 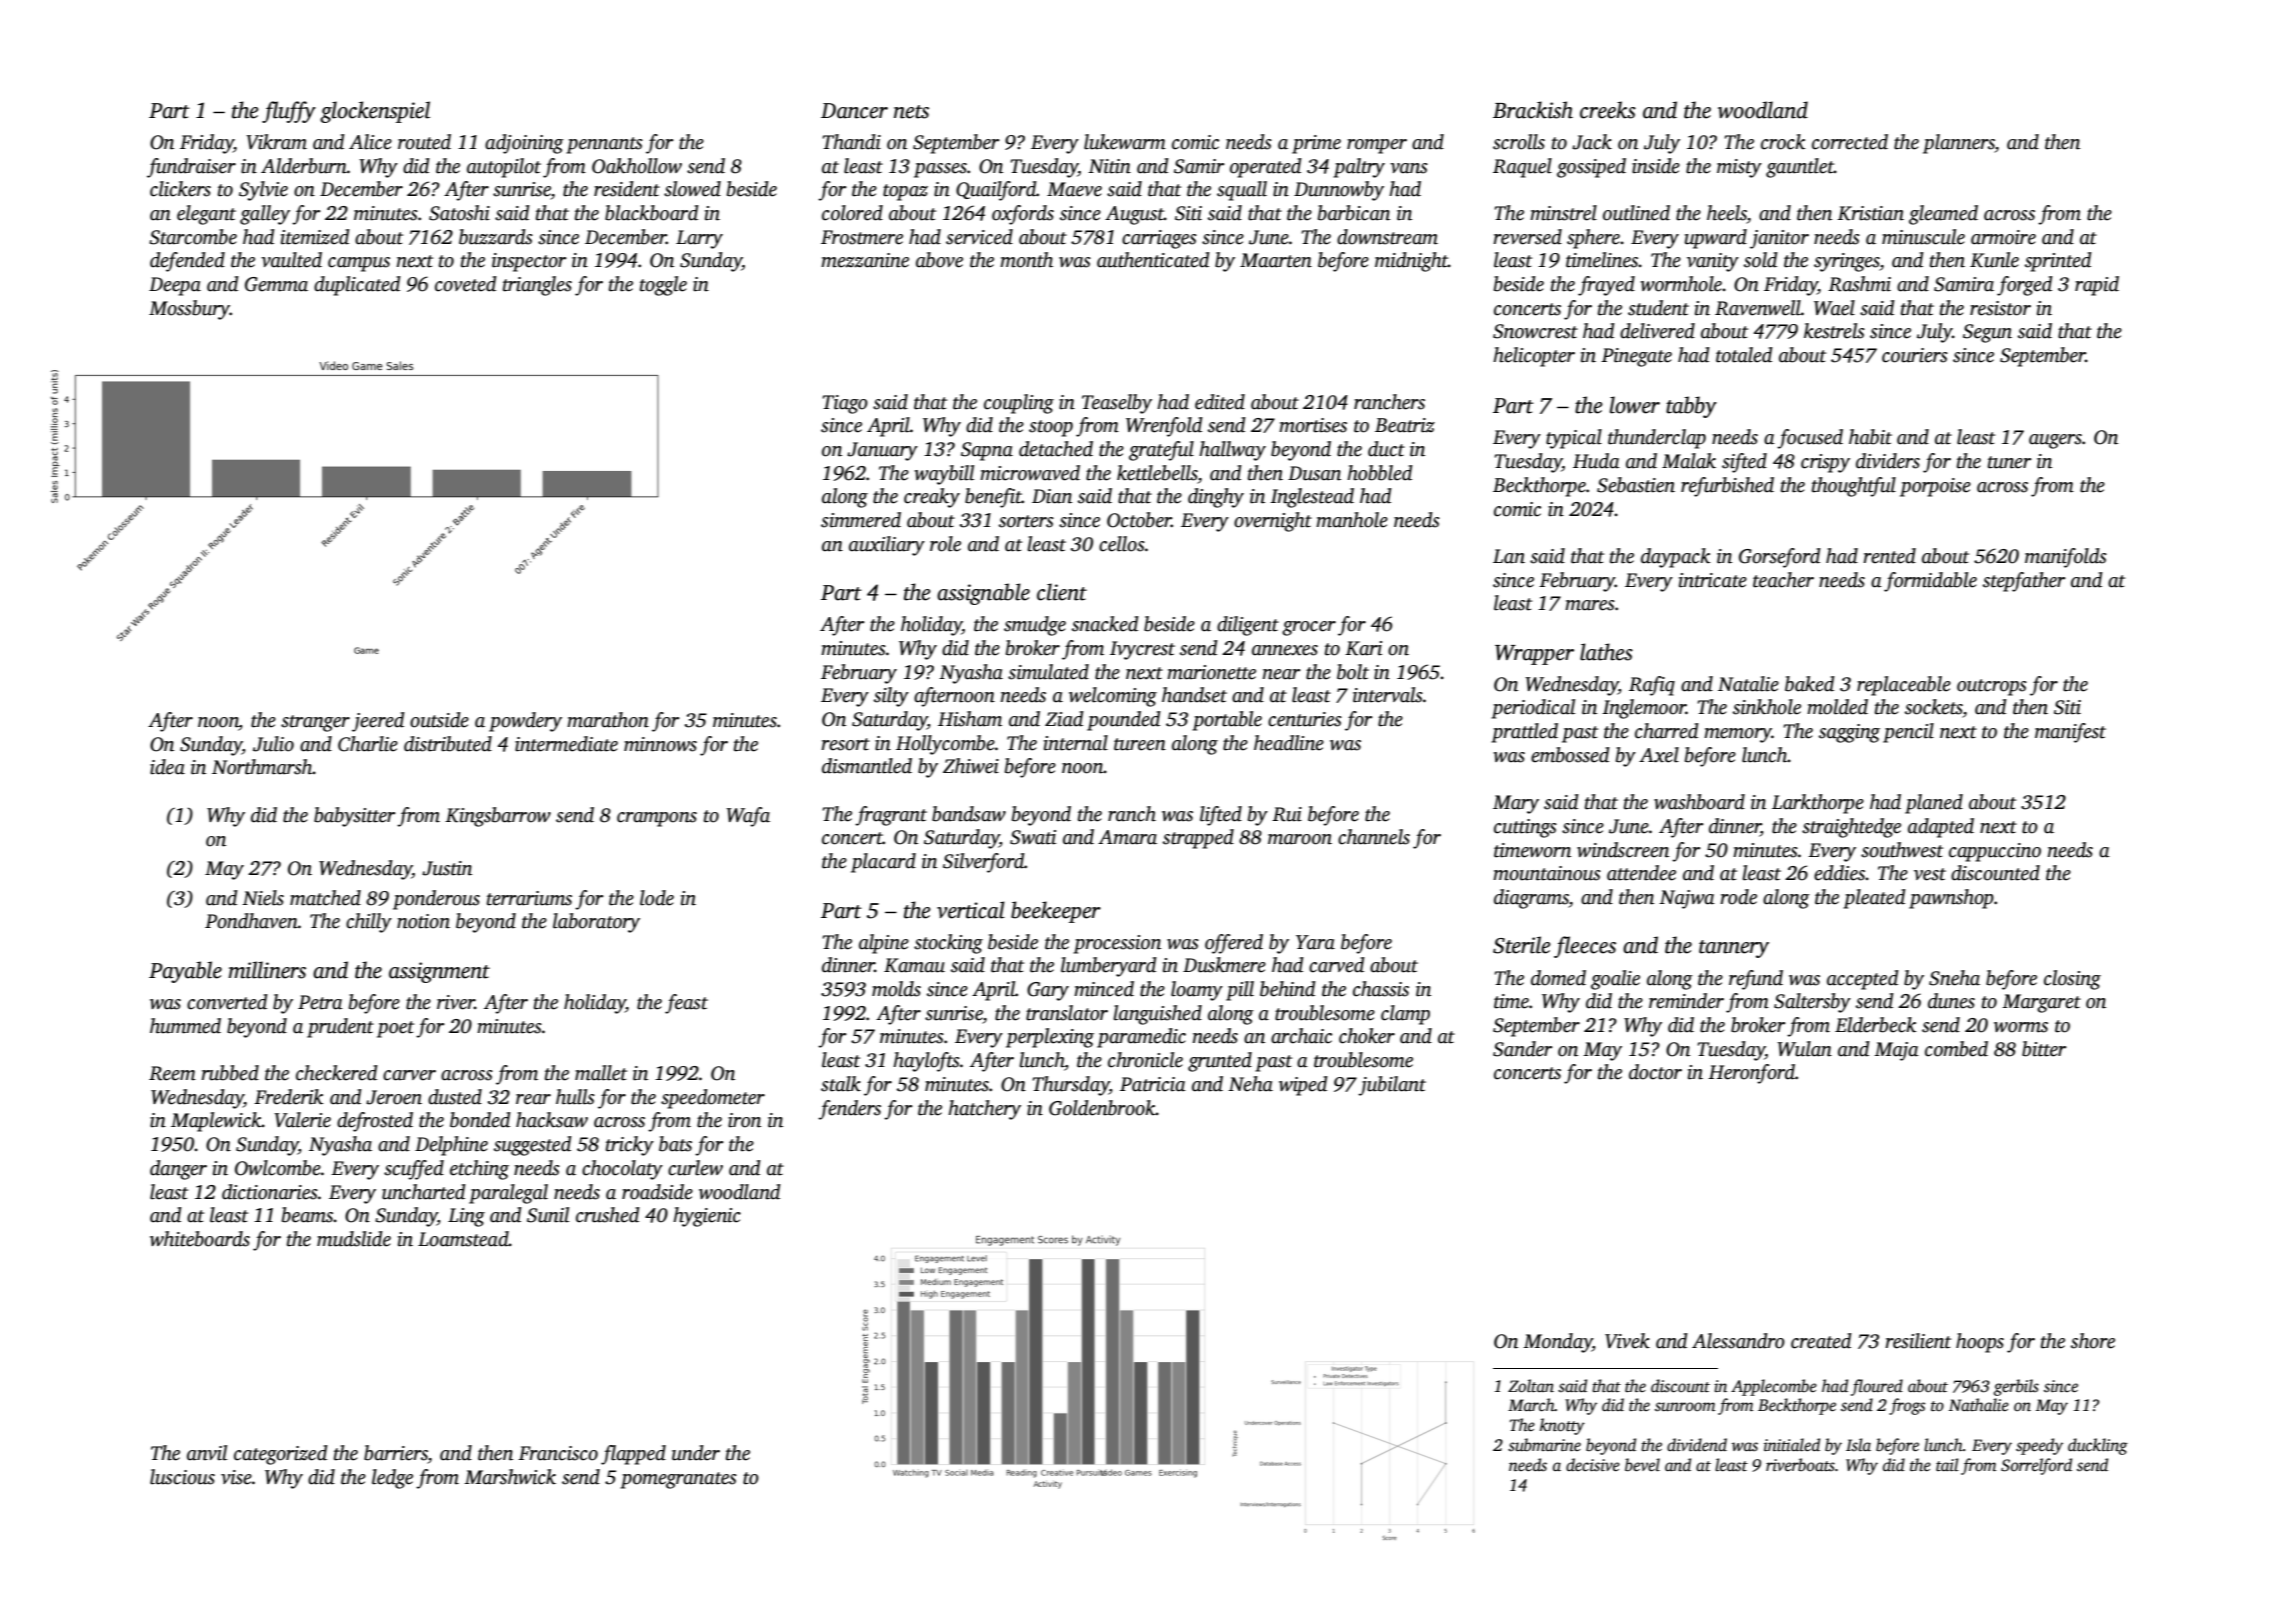 I want to click on clamp, so click(x=1405, y=1015).
